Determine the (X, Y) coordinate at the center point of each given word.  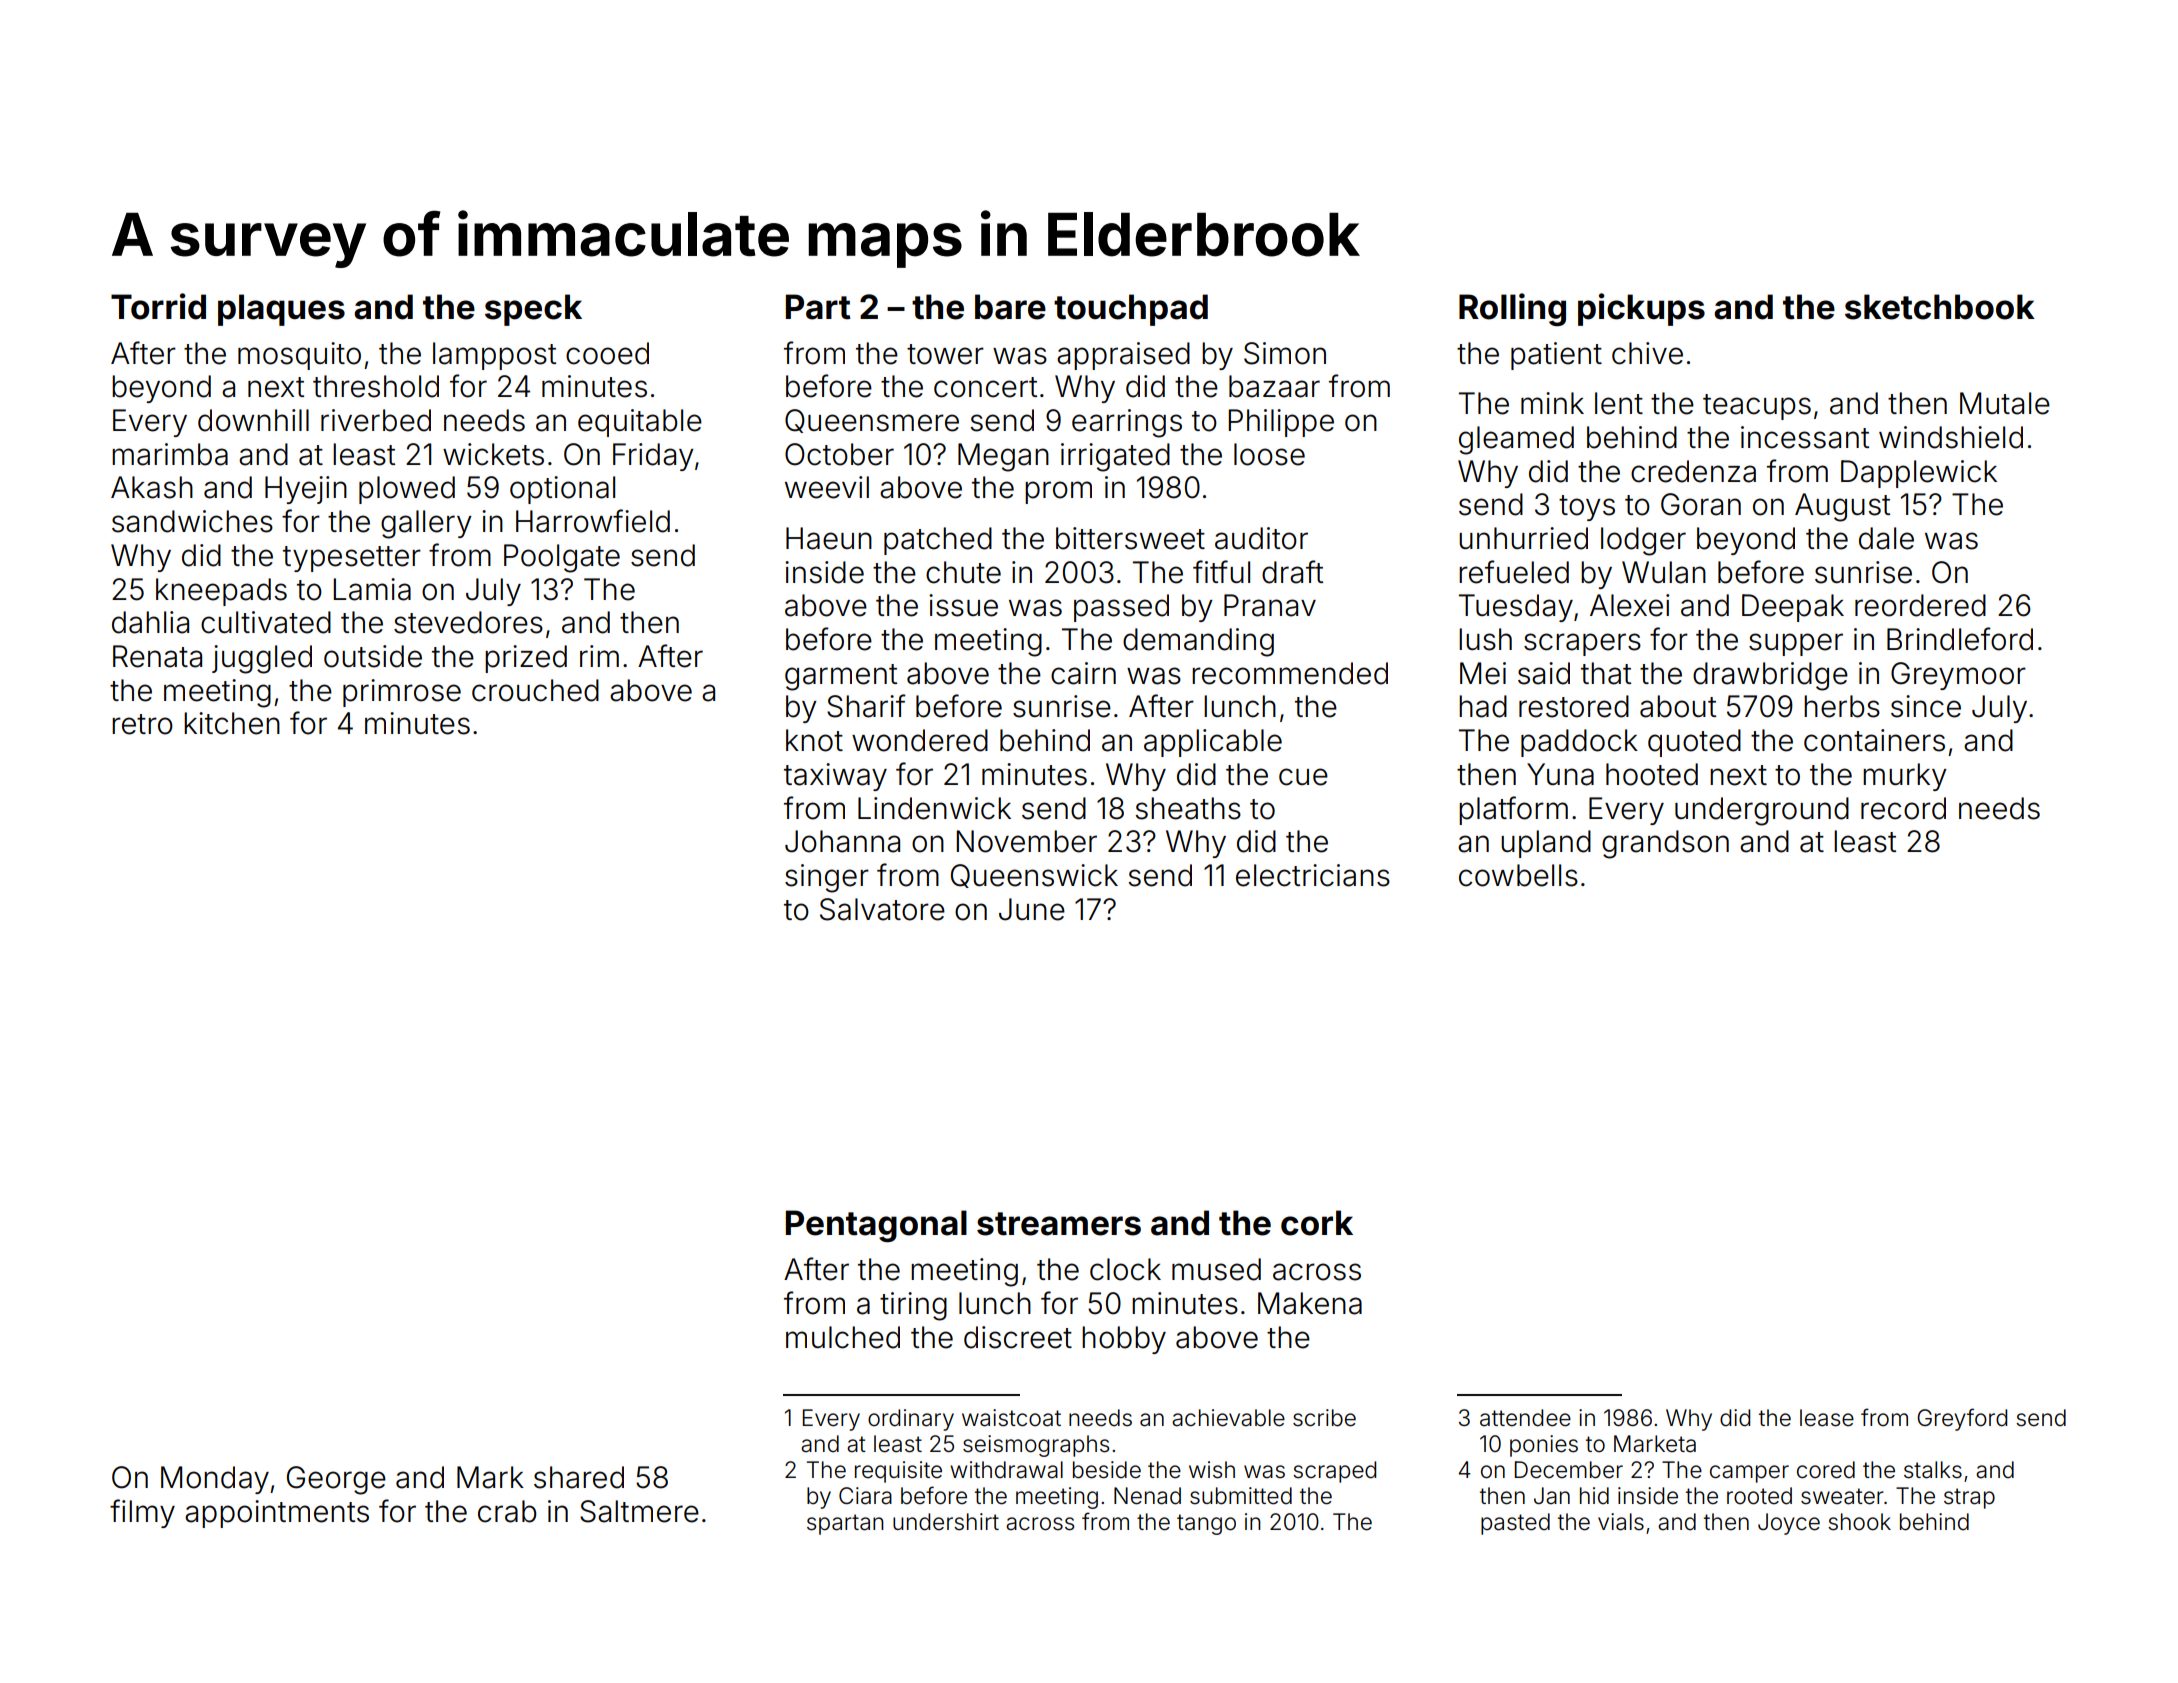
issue (963, 605)
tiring (913, 1306)
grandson (1665, 844)
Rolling (1512, 309)
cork (1317, 1223)
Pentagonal (876, 1226)
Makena (1310, 1303)
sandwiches (192, 521)
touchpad (1131, 310)
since (1926, 706)
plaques (281, 310)
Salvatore (882, 909)
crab (507, 1511)
